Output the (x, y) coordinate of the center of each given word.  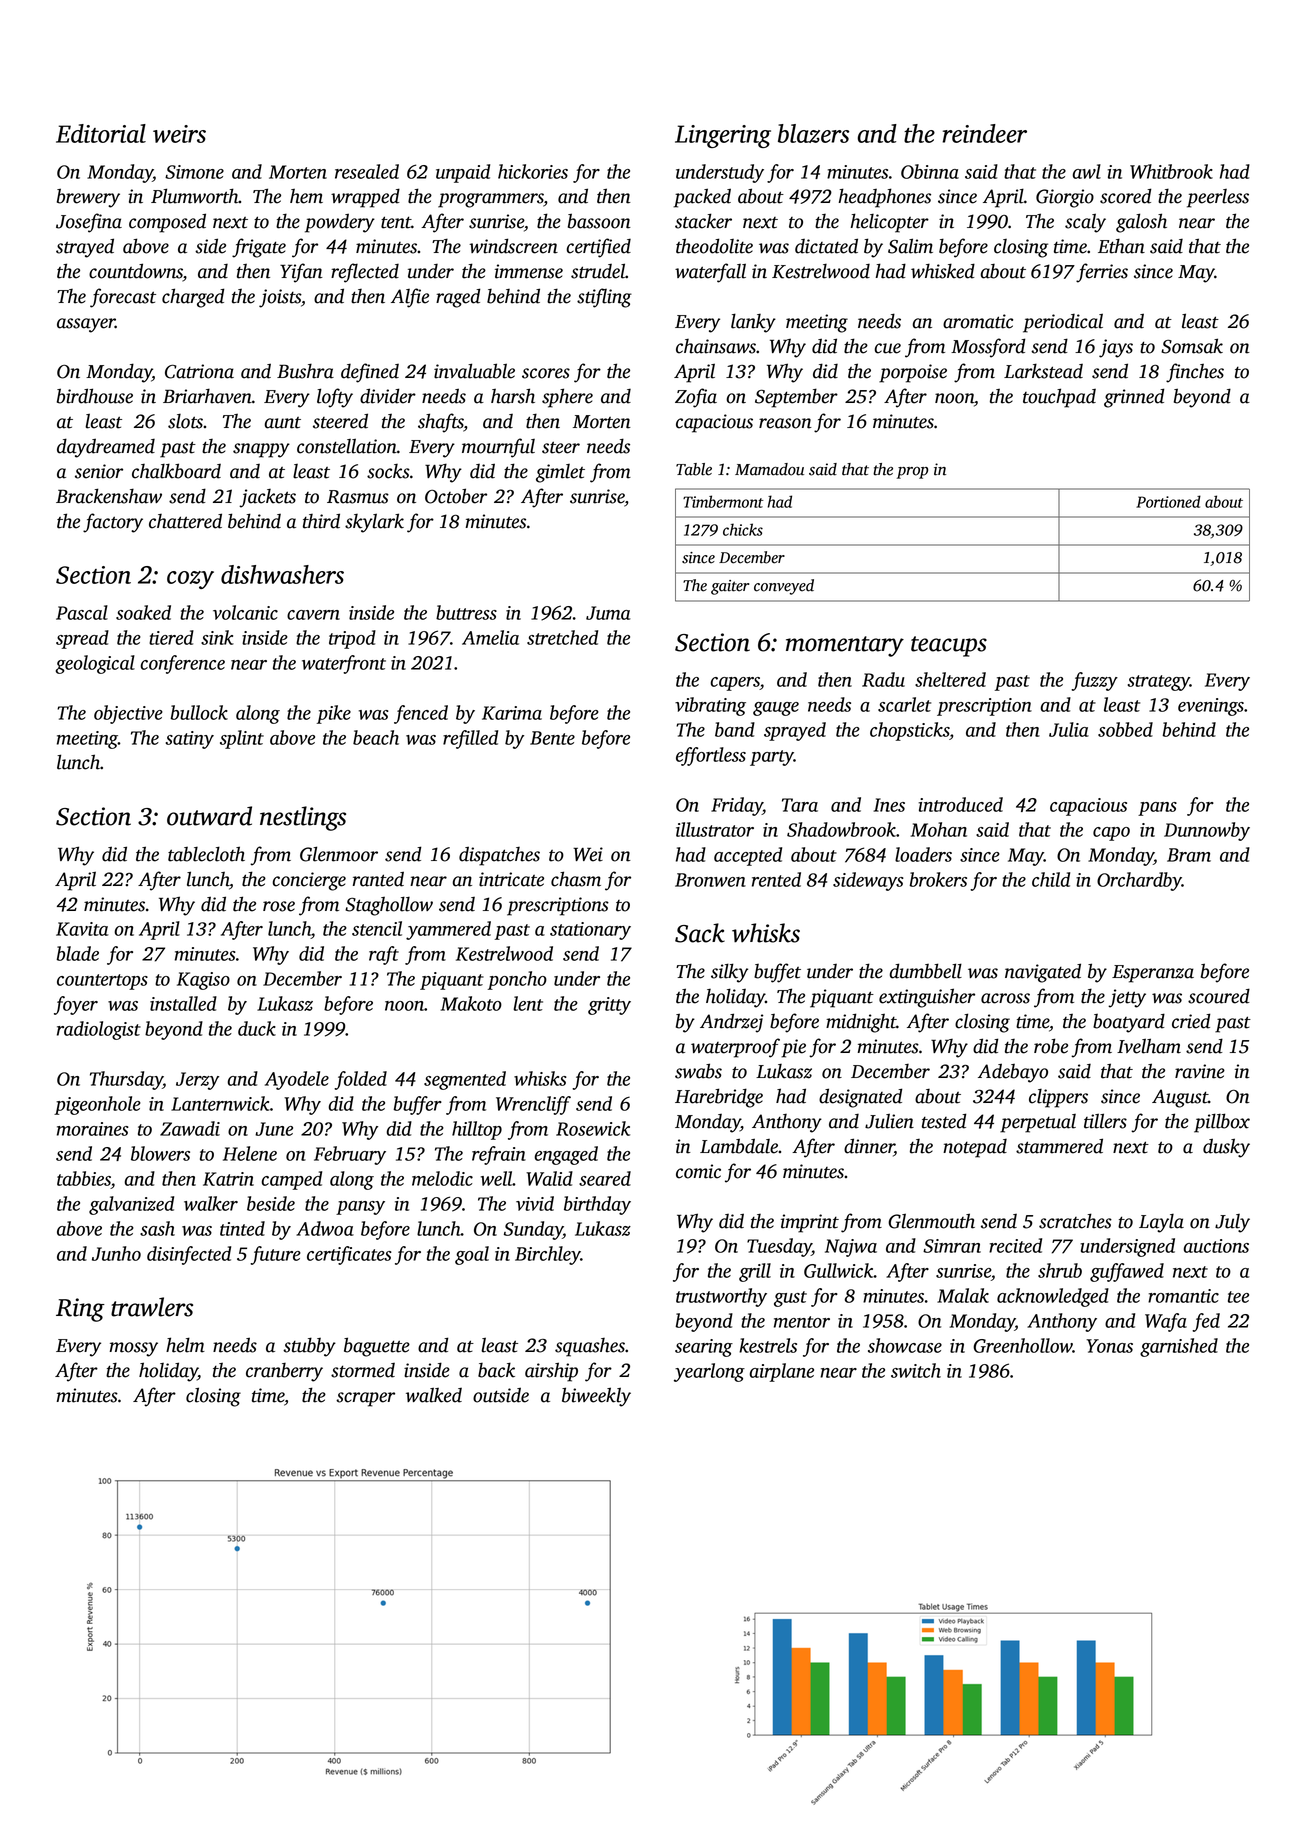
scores (546, 373)
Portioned (1168, 501)
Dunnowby (1207, 831)
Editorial (101, 133)
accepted (748, 856)
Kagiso (203, 981)
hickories (533, 171)
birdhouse (95, 396)
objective (128, 714)
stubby (309, 1347)
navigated (1043, 973)
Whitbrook (1171, 171)
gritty (609, 1006)
